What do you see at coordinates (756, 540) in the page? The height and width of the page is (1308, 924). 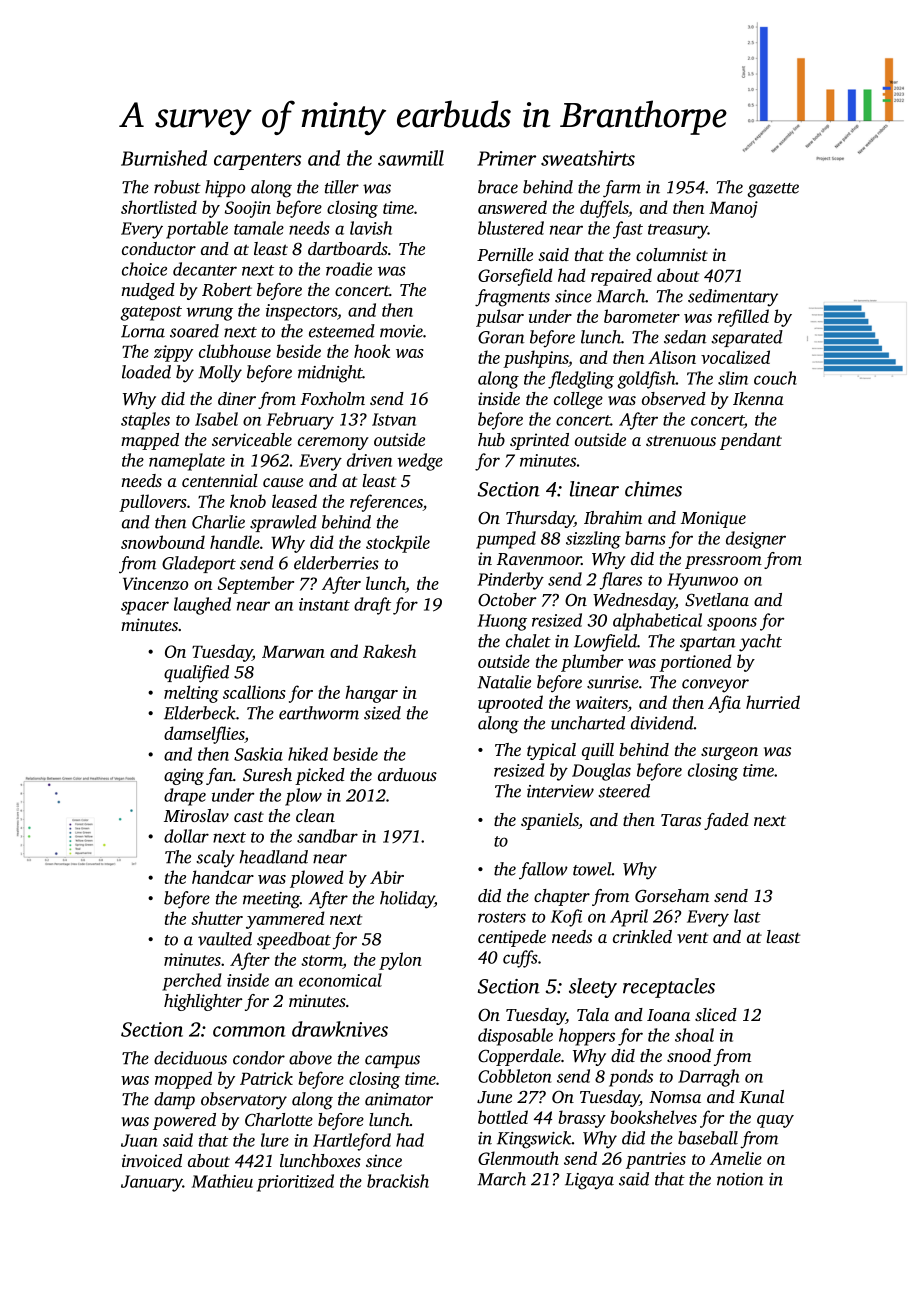 I see `designer` at bounding box center [756, 540].
